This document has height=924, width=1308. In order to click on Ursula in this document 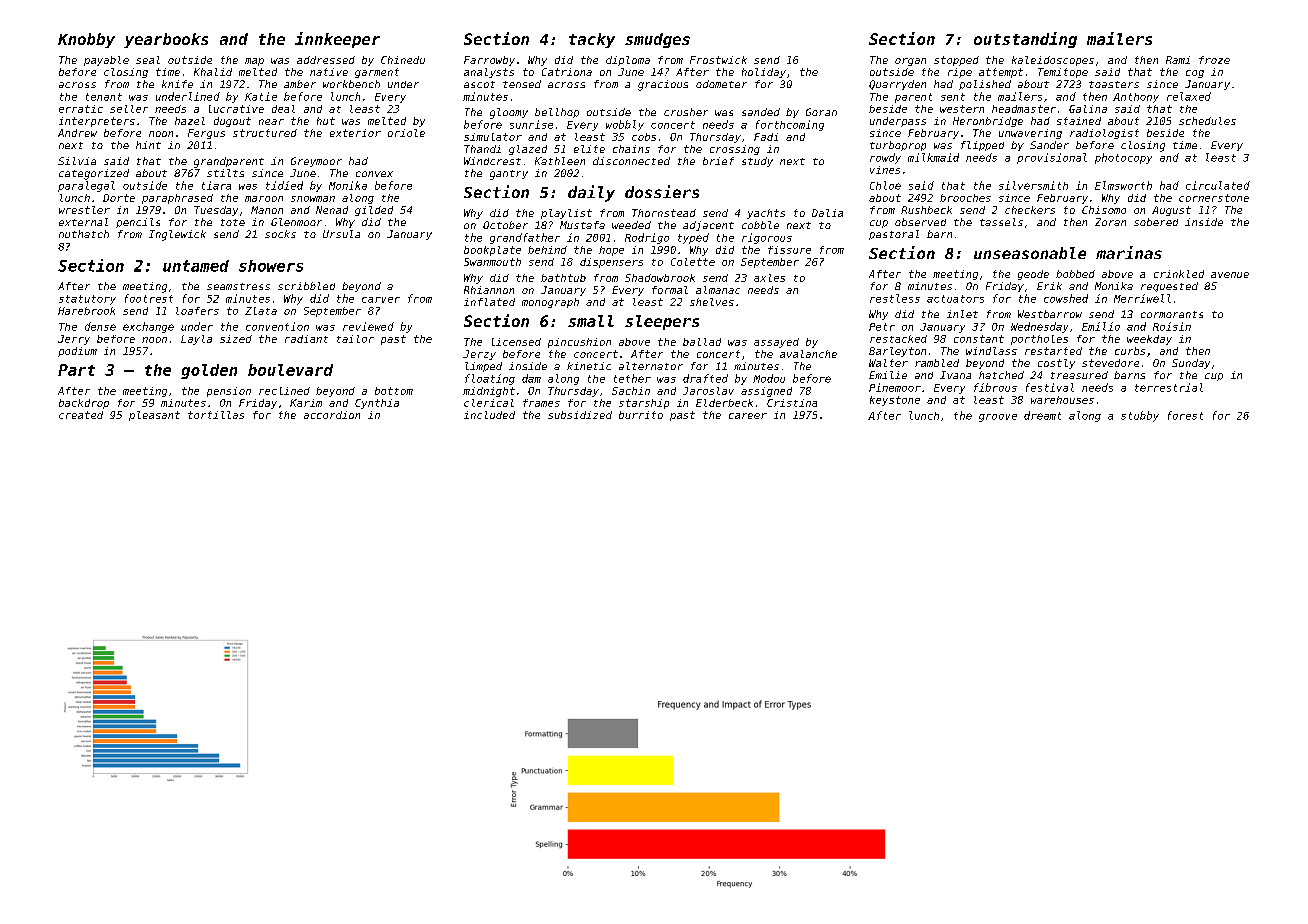, I will do `click(341, 234)`.
